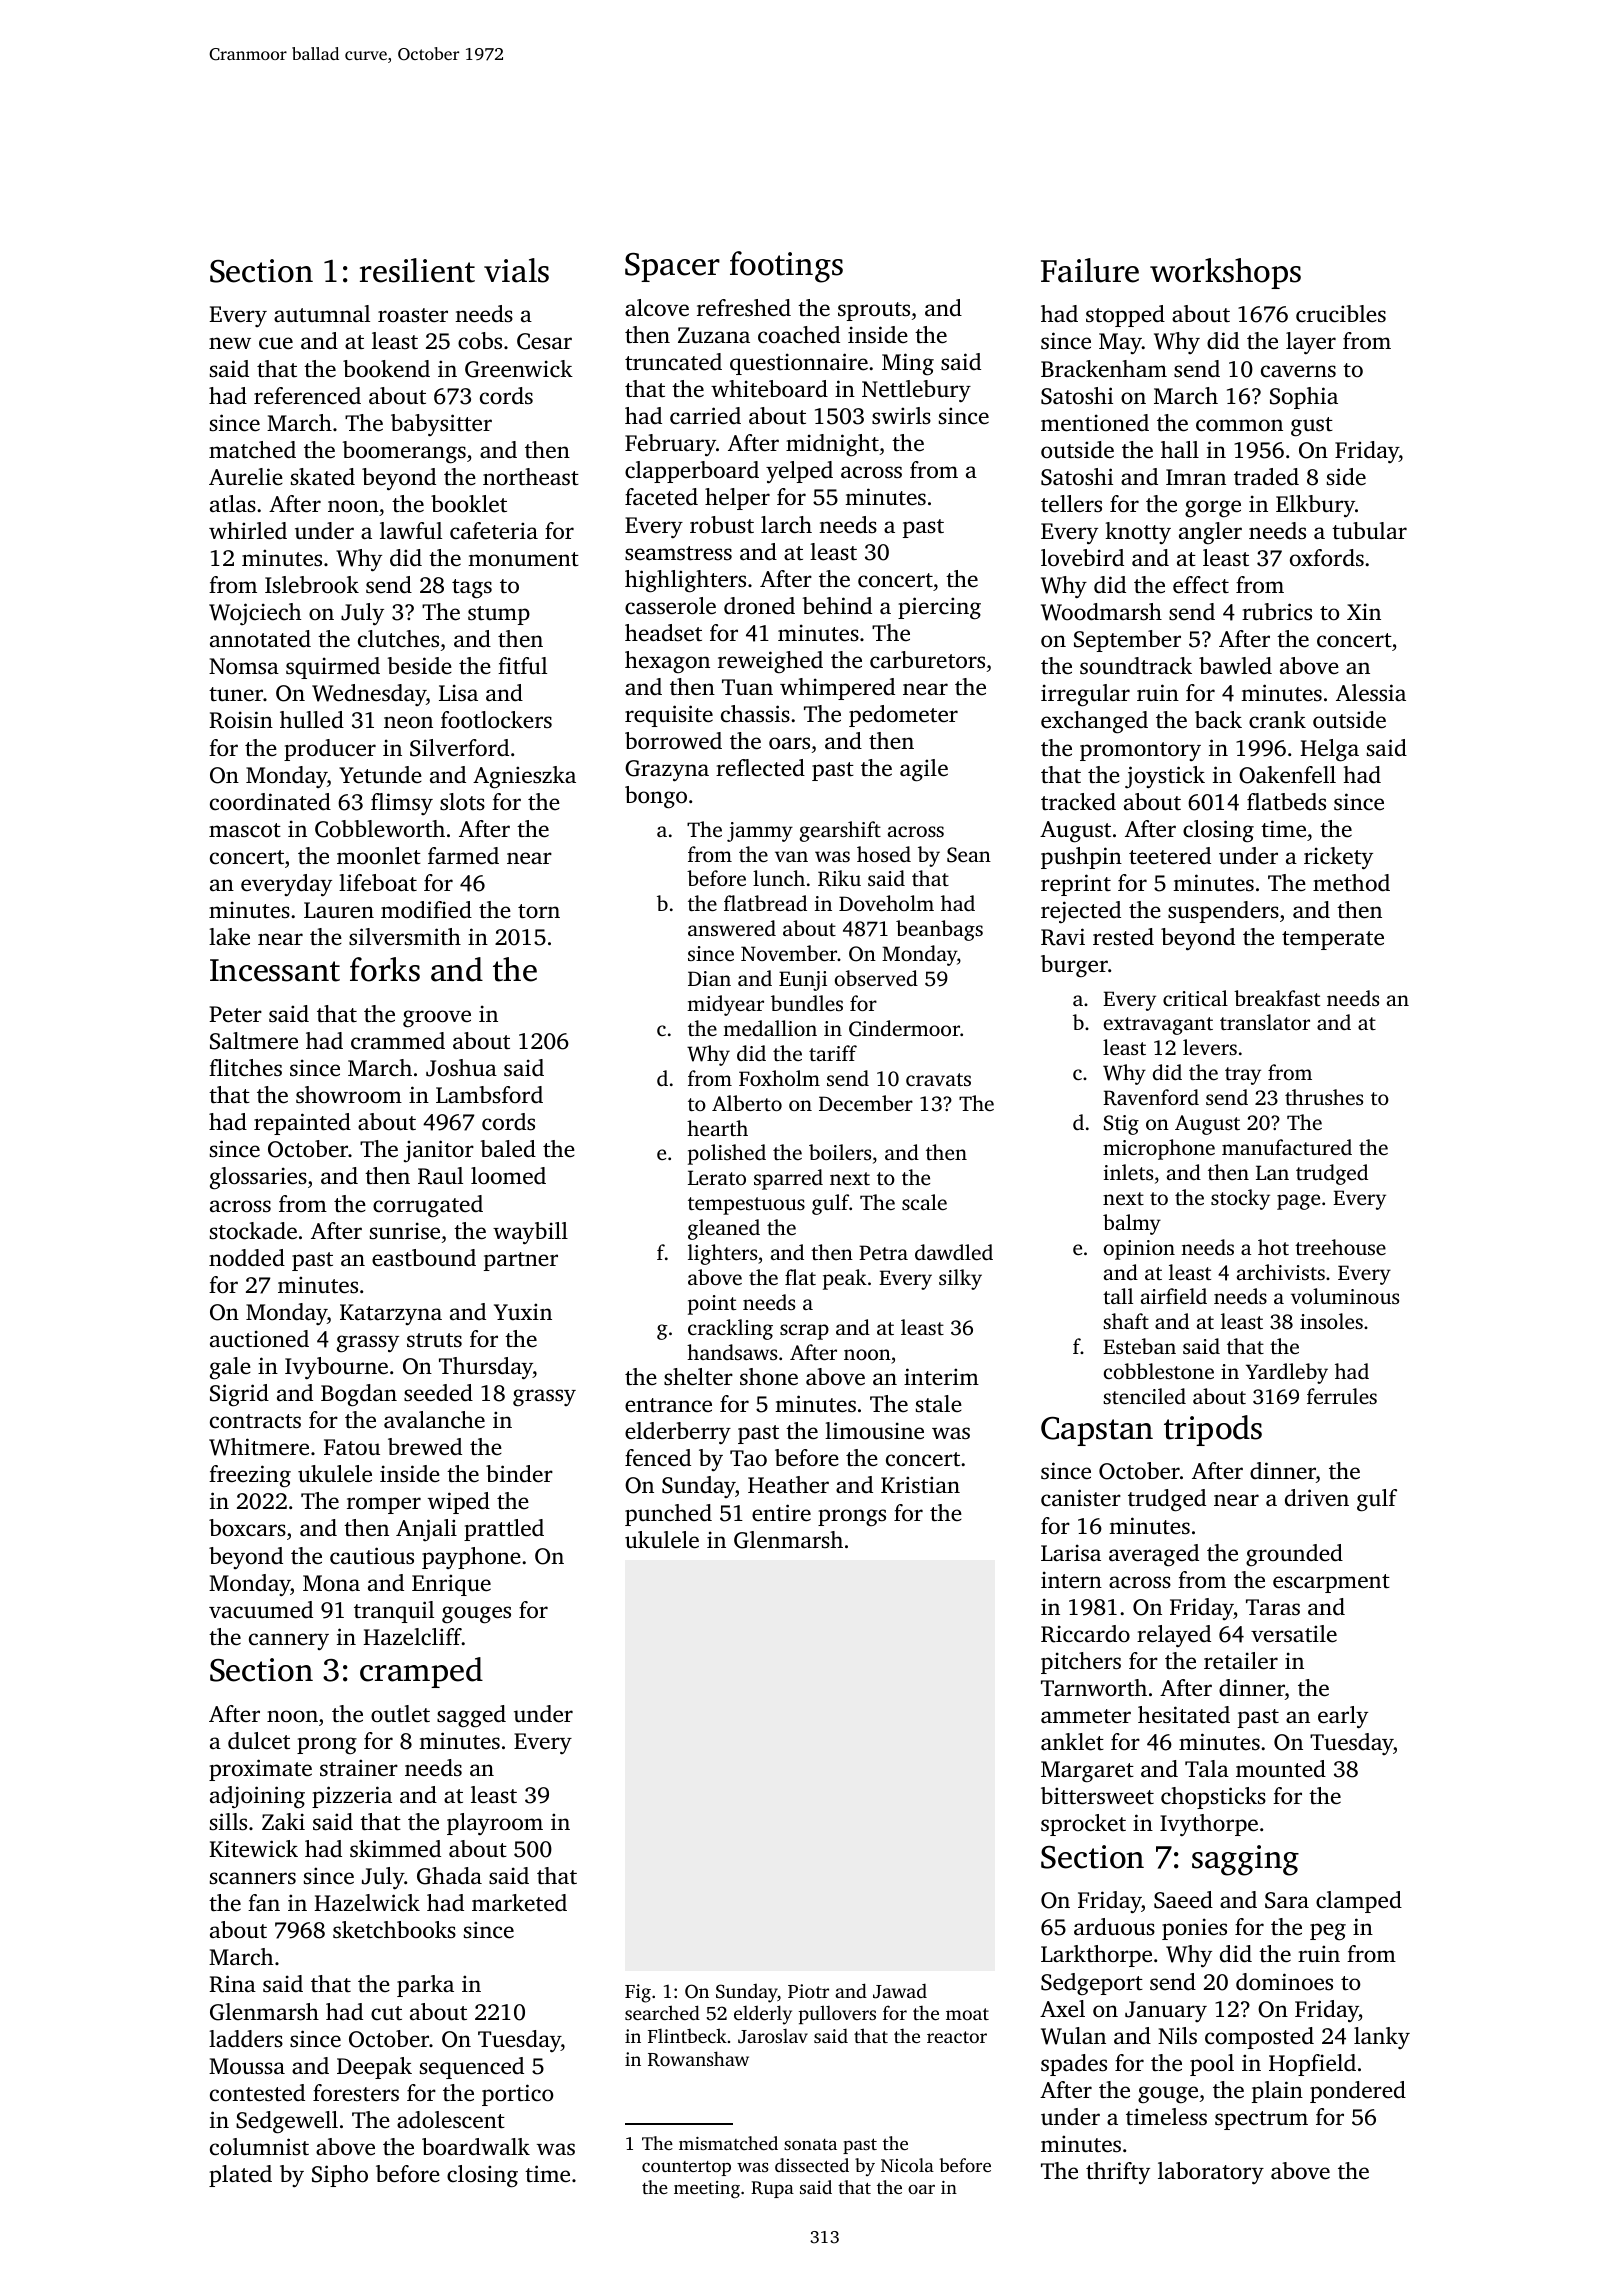 This screenshot has height=2292, width=1620. I want to click on agile, so click(924, 770).
